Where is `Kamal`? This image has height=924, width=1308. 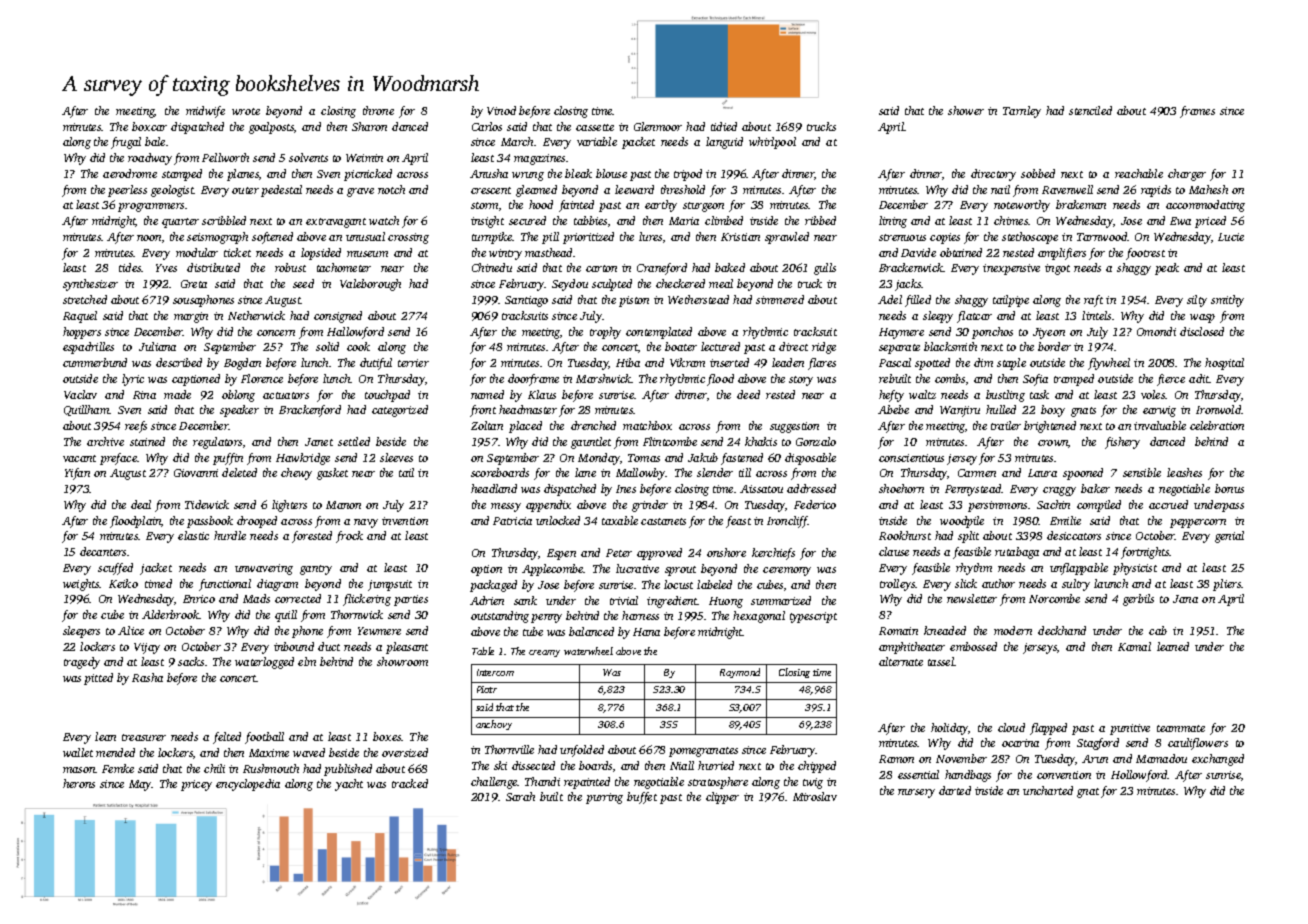
Kamal is located at coordinates (1134, 646).
